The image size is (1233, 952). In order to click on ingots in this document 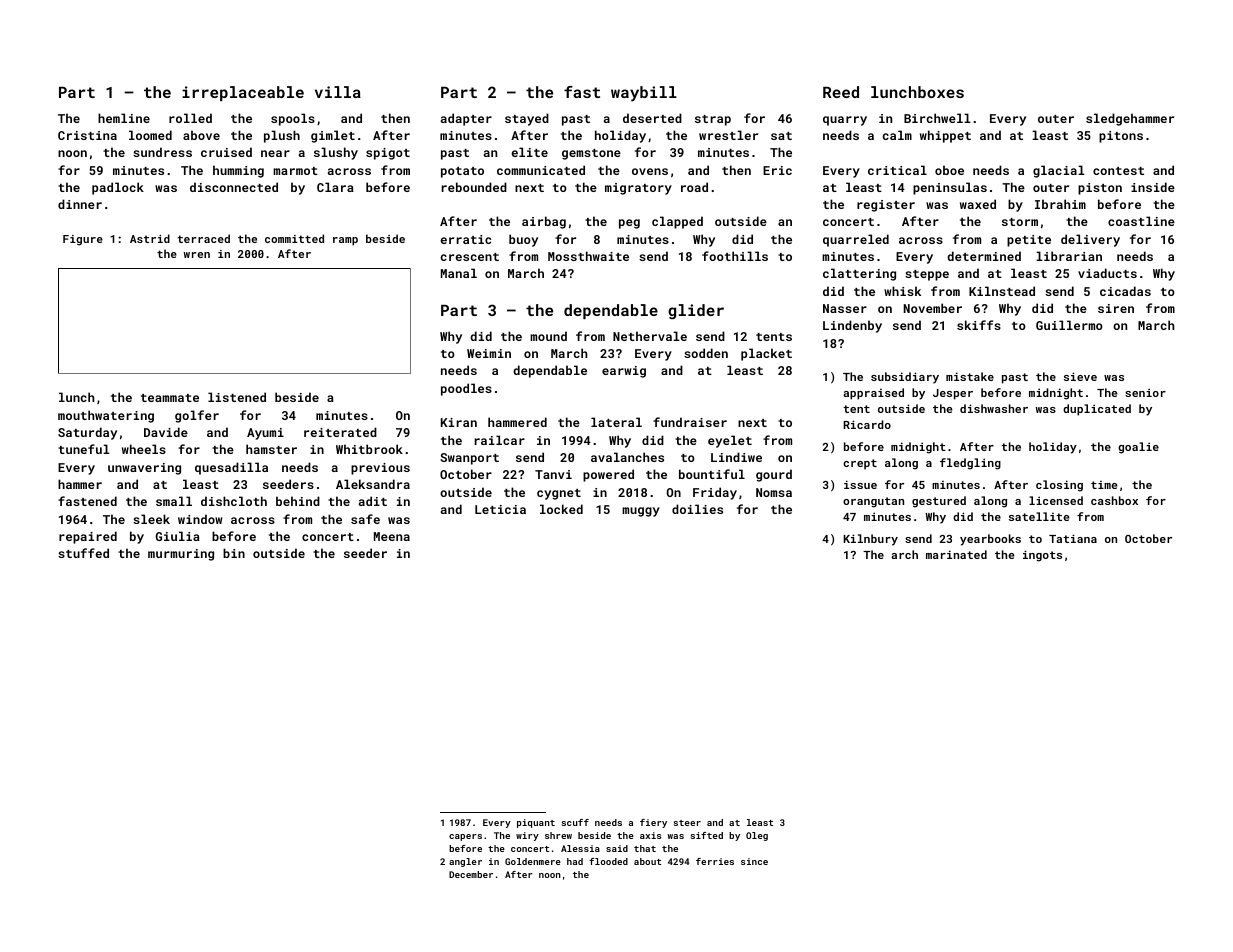, I will do `click(1042, 556)`.
